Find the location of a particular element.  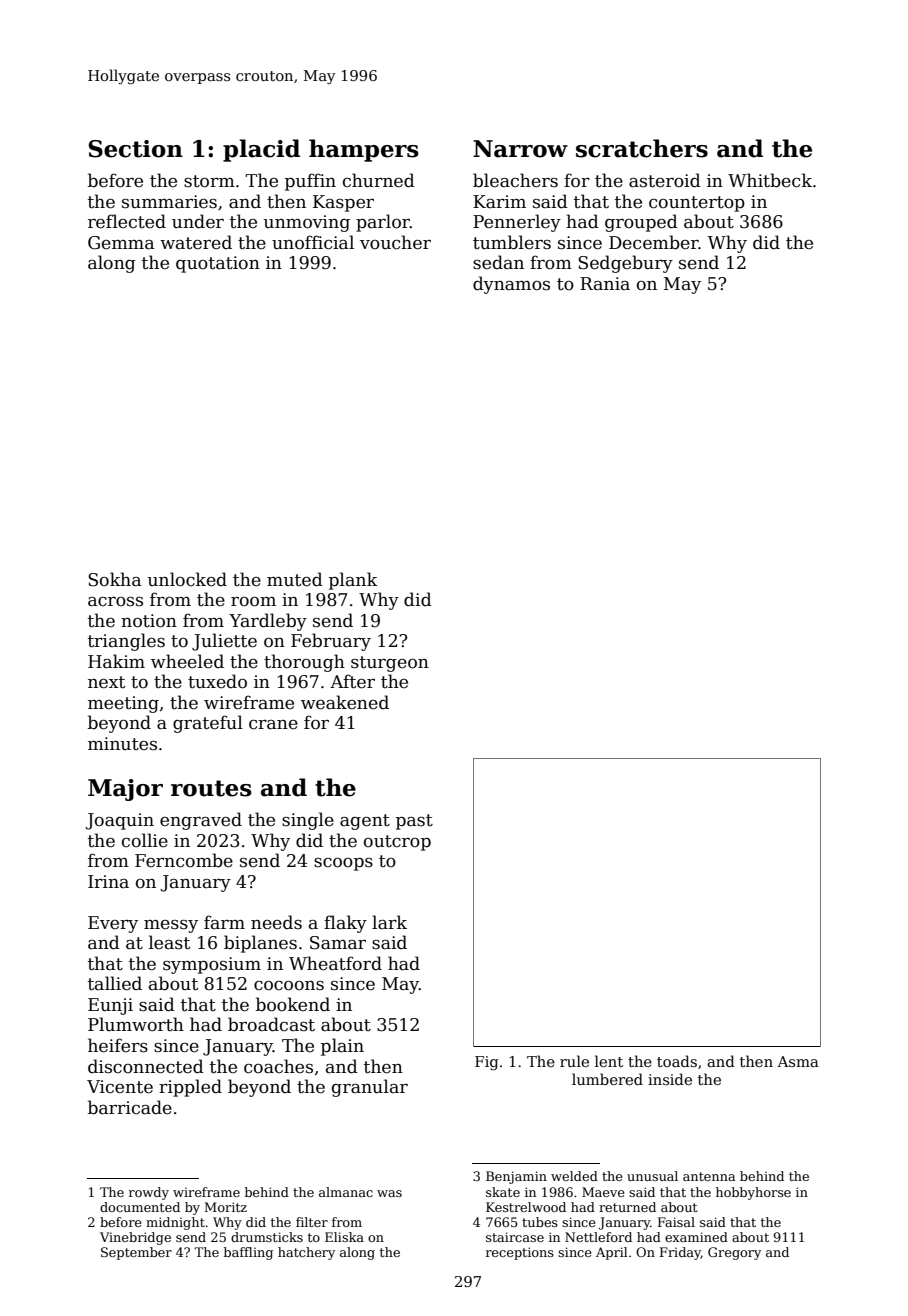

past is located at coordinates (414, 822).
